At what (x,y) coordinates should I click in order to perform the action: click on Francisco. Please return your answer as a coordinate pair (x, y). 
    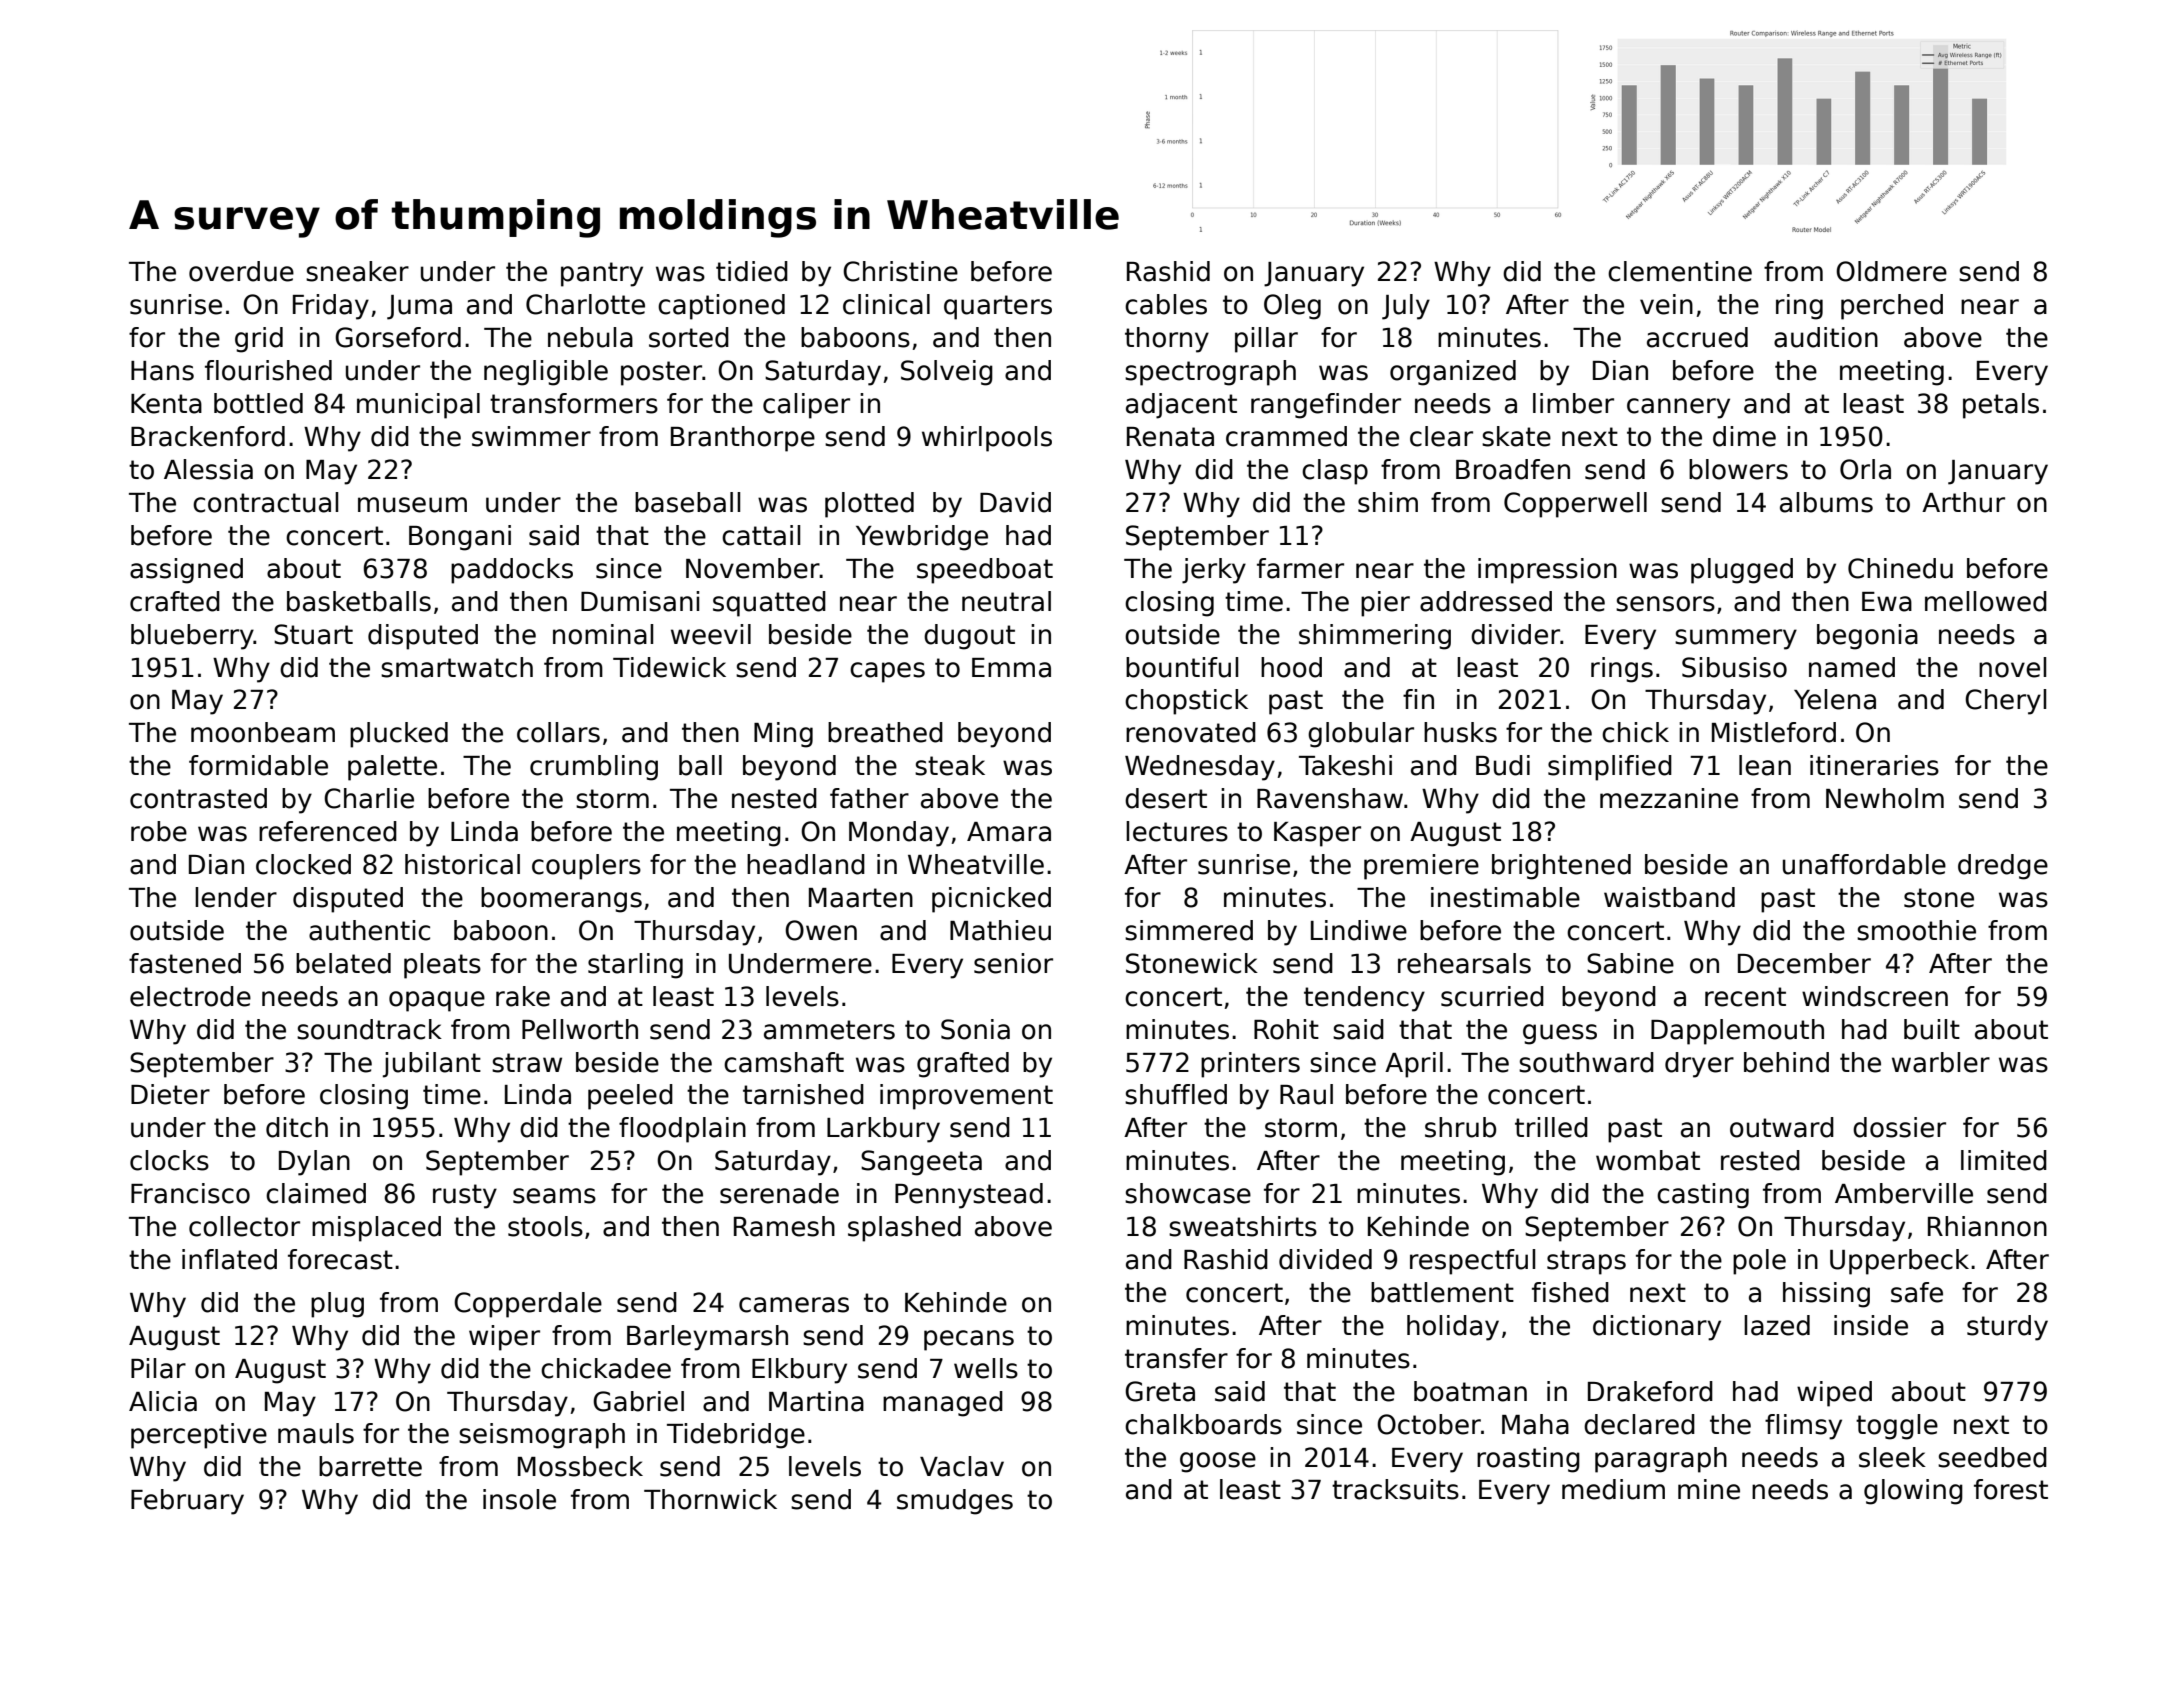
    Looking at the image, I should click on (190, 1193).
